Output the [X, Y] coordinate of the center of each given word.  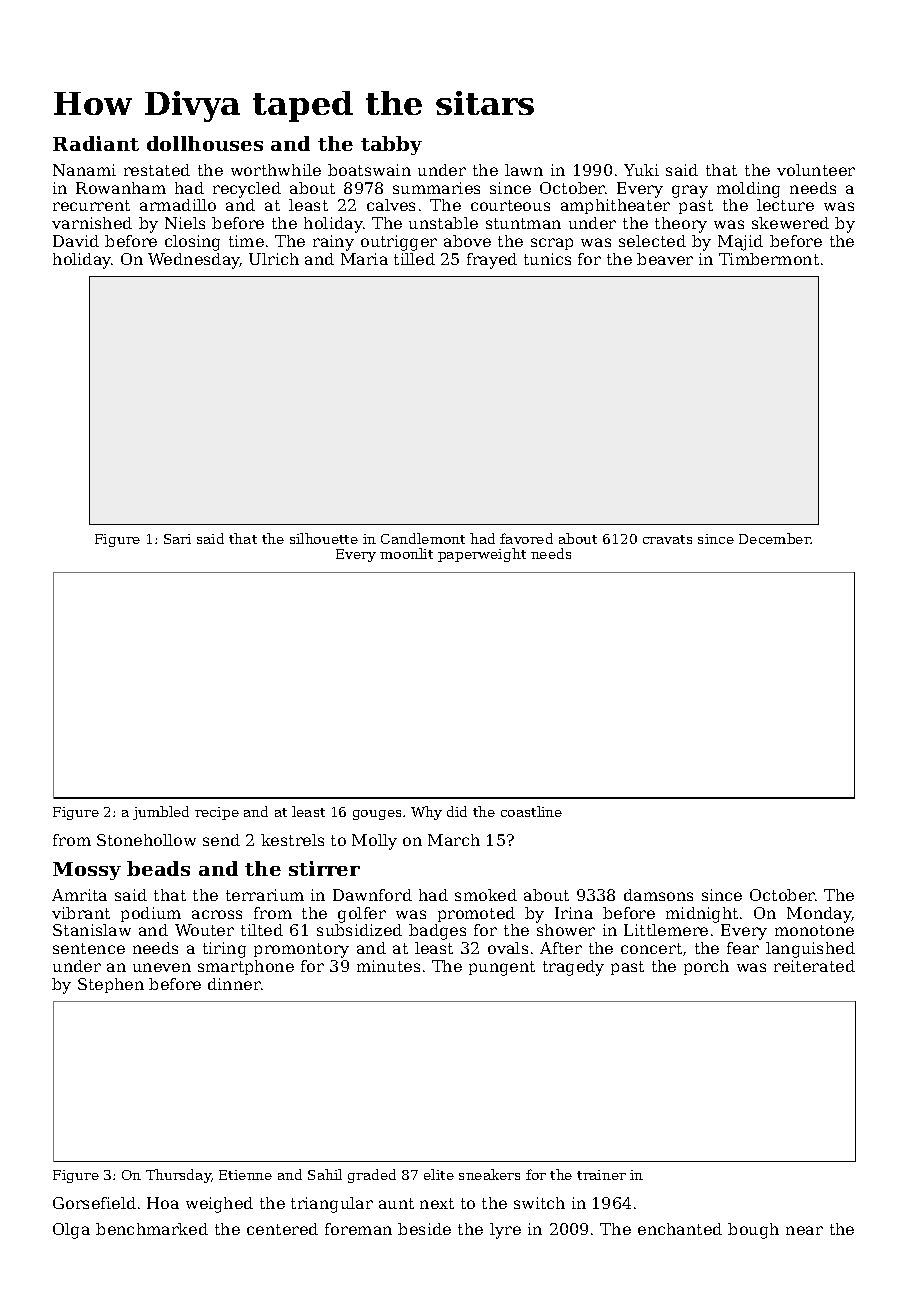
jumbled [161, 813]
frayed [492, 261]
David [76, 241]
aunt [396, 1203]
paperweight [482, 555]
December [775, 538]
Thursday [178, 1176]
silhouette [324, 538]
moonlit [406, 553]
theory [681, 225]
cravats [667, 539]
